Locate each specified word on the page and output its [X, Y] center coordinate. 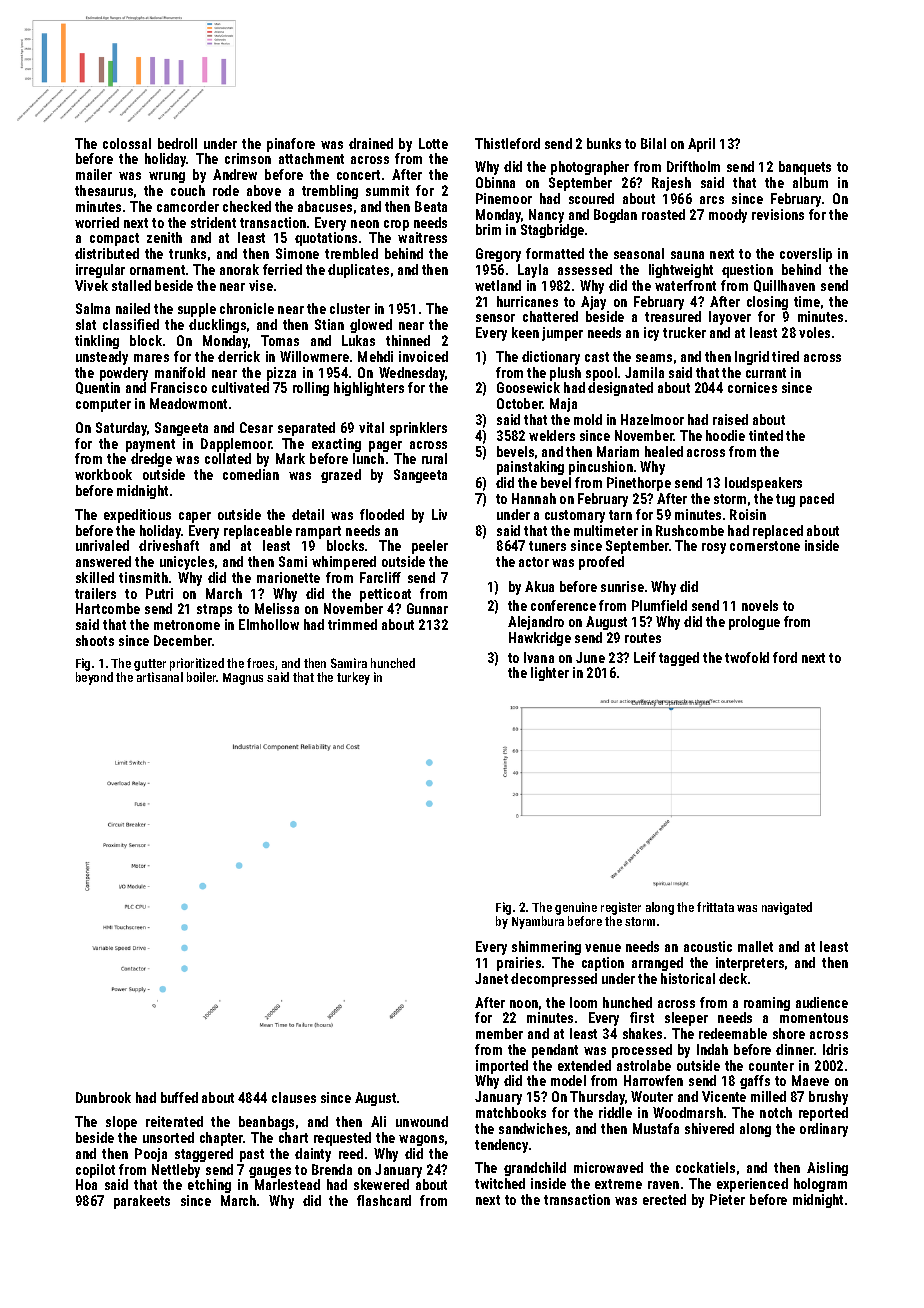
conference [563, 605]
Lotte [433, 143]
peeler [430, 547]
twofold [747, 657]
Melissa [277, 608]
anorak [239, 269]
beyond [94, 678]
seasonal [639, 253]
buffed [179, 1097]
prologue [754, 623]
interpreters [750, 964]
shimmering [546, 948]
